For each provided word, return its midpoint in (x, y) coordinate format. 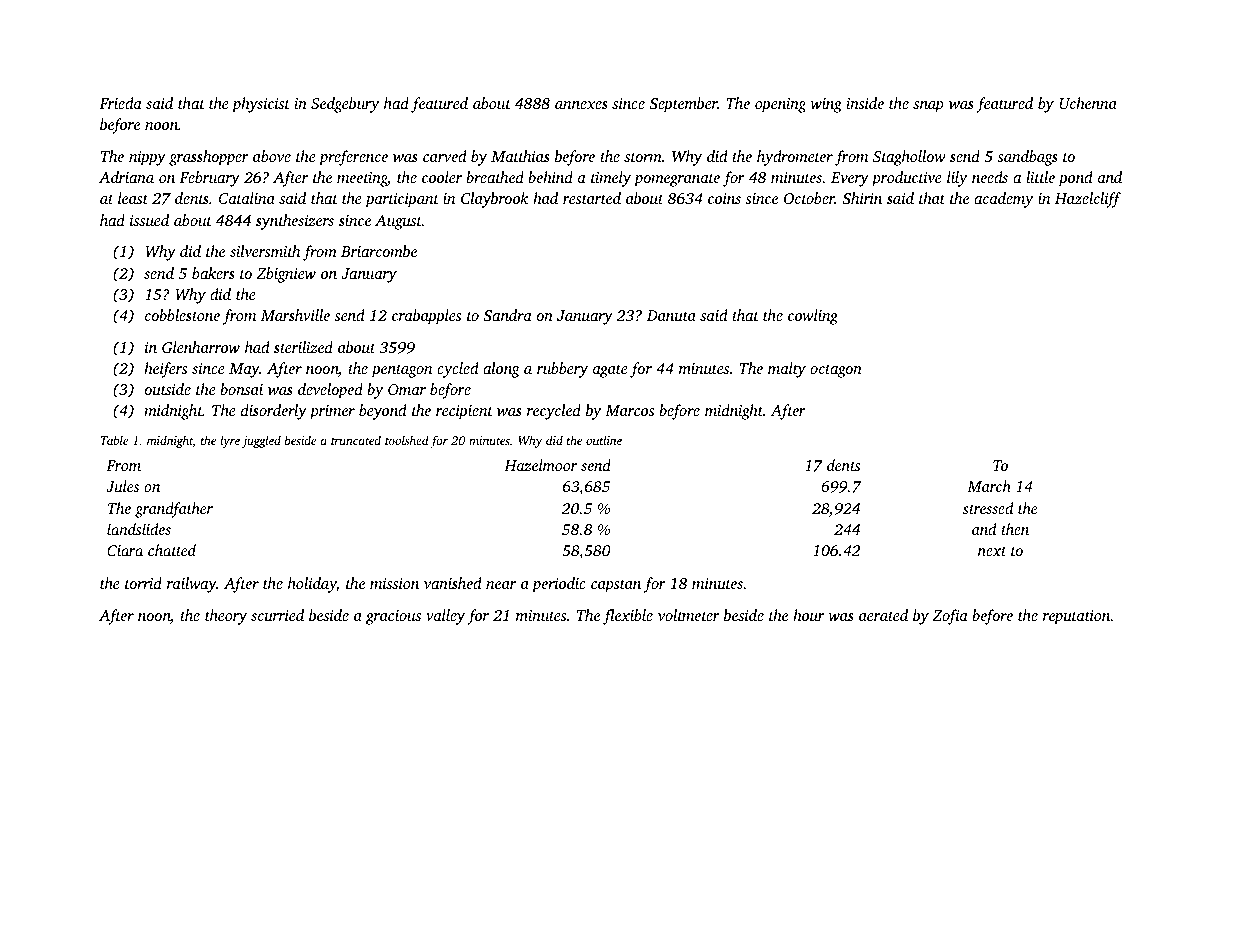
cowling (813, 317)
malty (787, 370)
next (992, 551)
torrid (143, 583)
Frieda (120, 103)
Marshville (295, 315)
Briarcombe (379, 251)
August (398, 222)
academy (1003, 200)
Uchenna (1088, 103)
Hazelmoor (540, 465)
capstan (616, 586)
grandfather (174, 510)
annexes (581, 105)
